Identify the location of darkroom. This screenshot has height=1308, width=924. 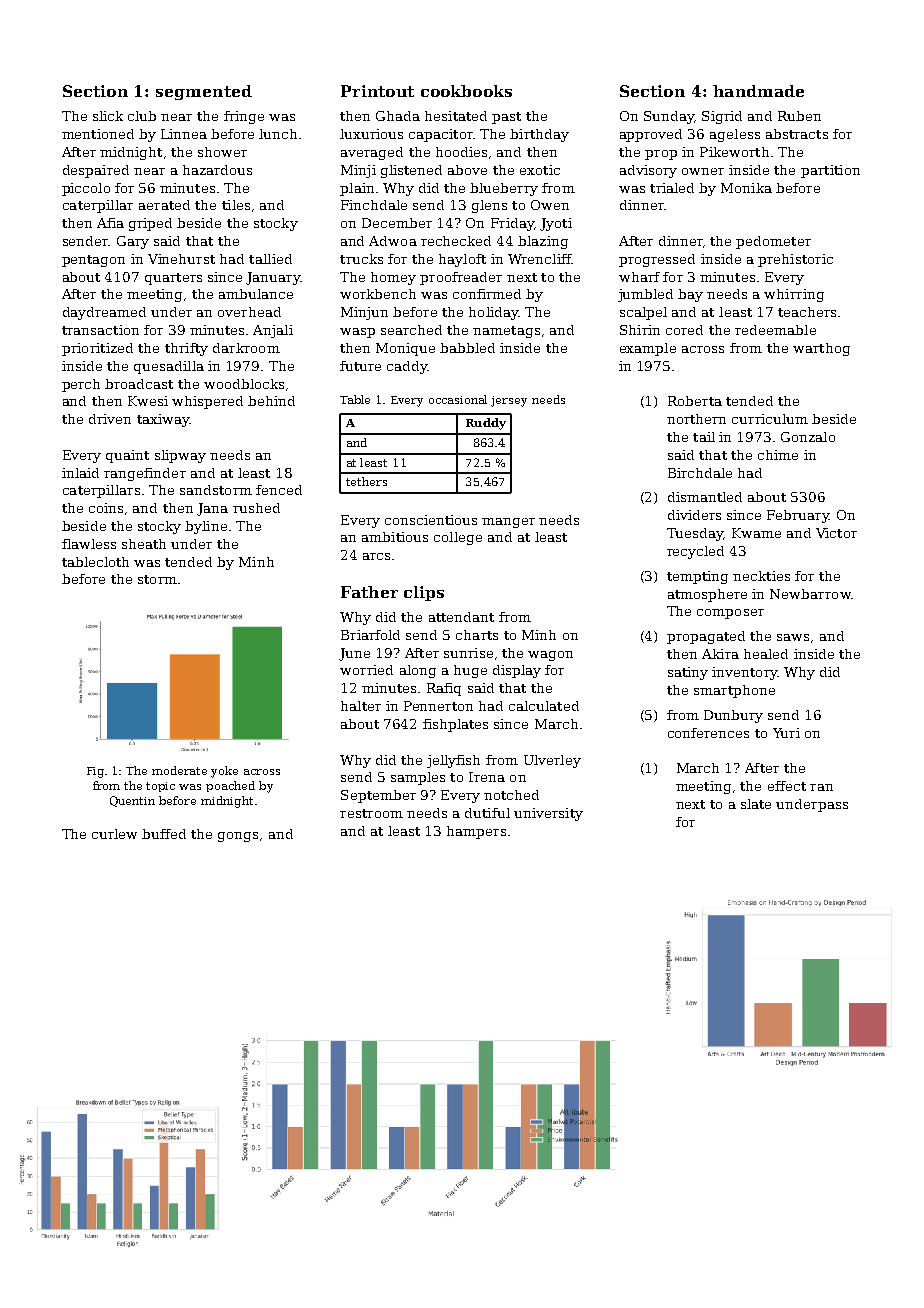
(246, 348).
